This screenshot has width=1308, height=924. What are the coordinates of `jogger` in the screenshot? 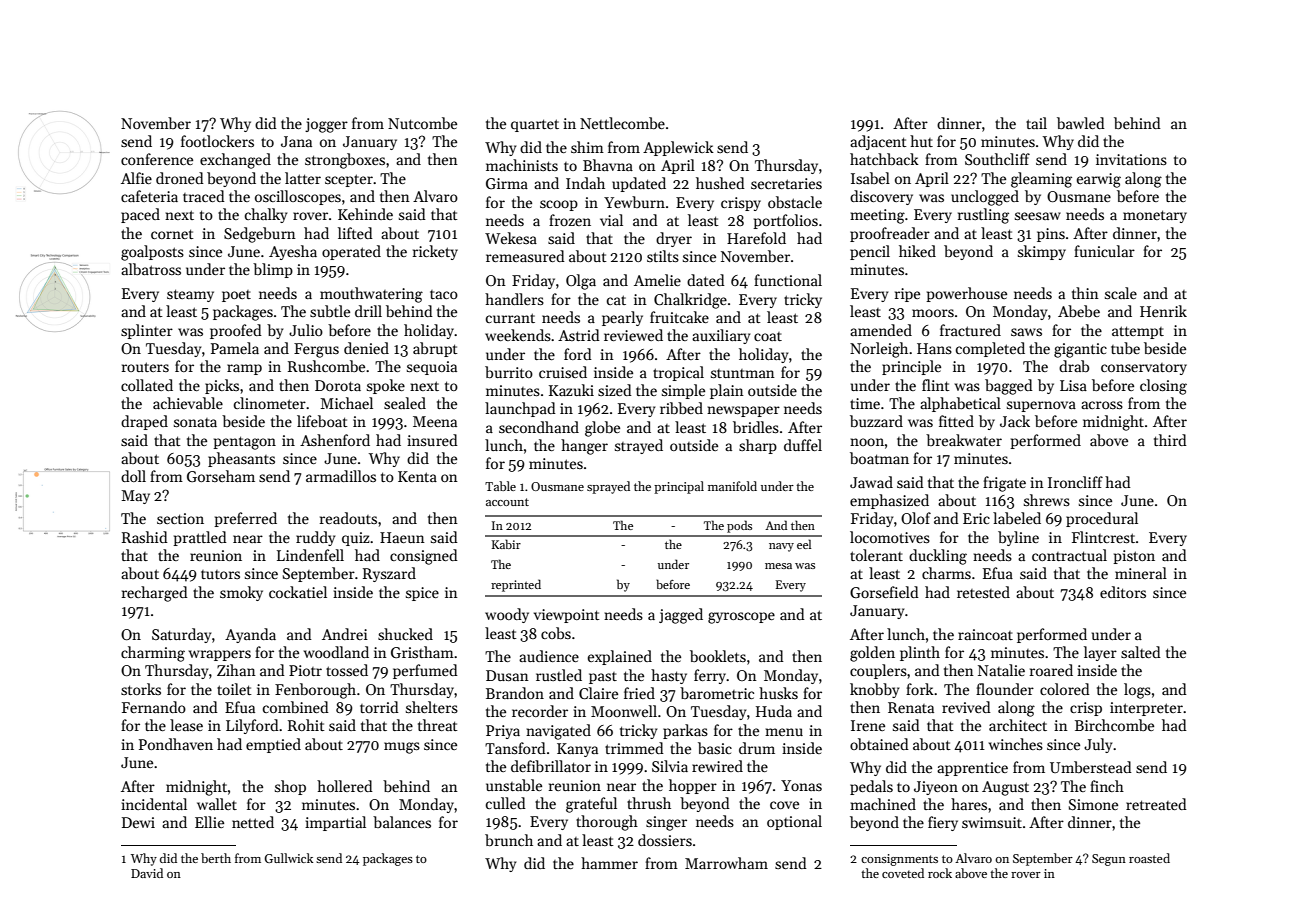 It's located at (326, 125).
